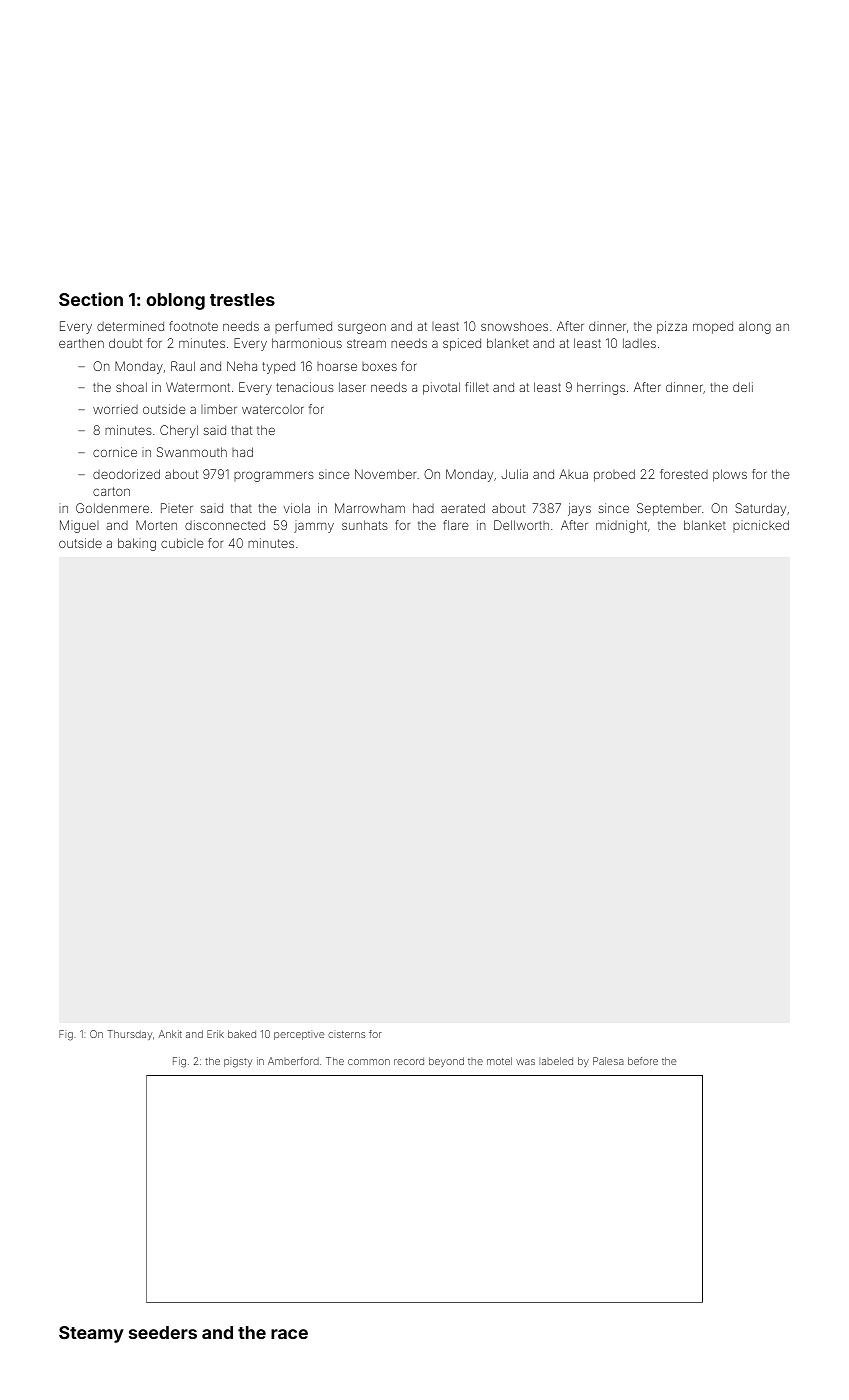 This screenshot has width=849, height=1400. I want to click on seeders, so click(163, 1332).
